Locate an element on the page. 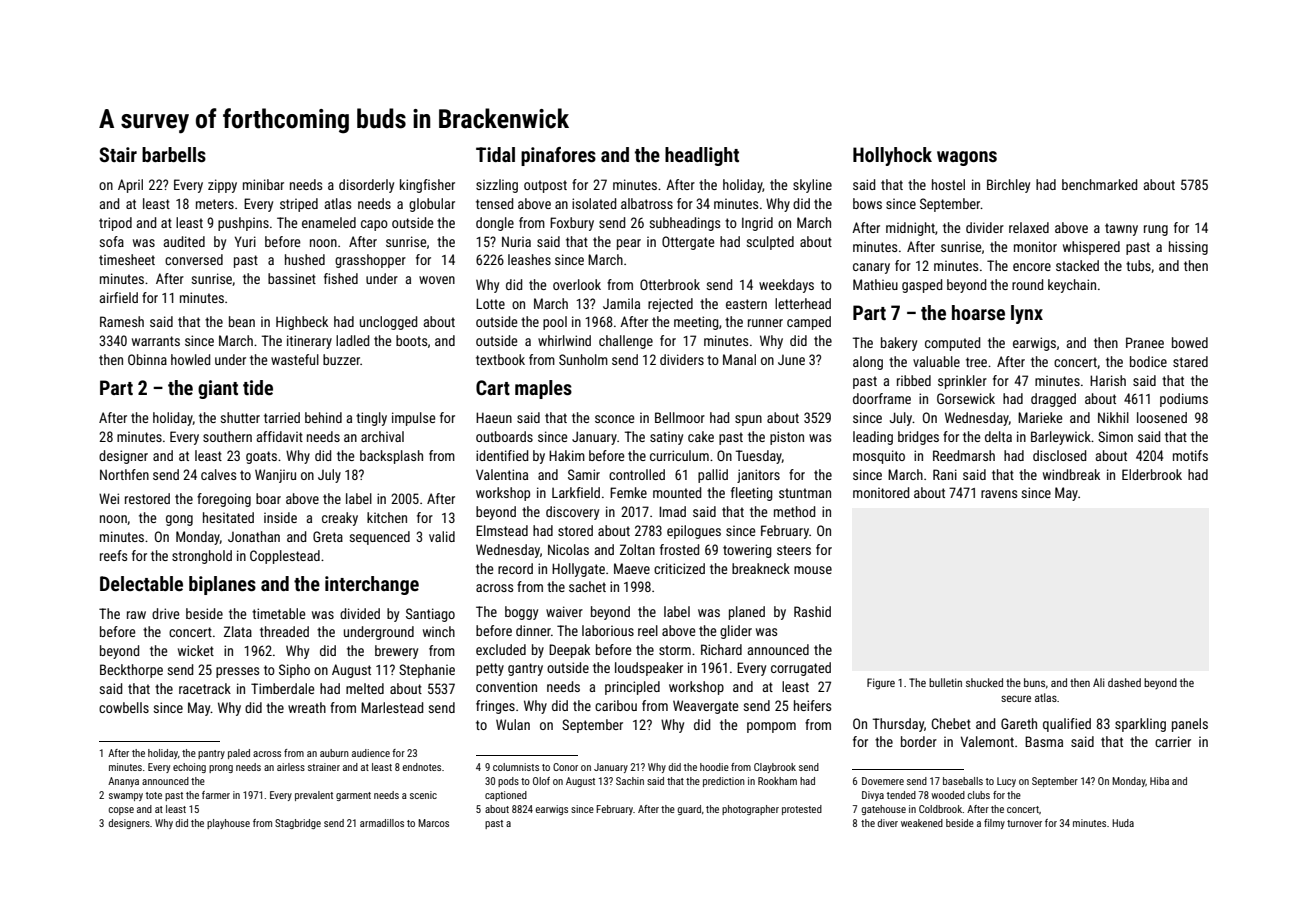 This document has height=924, width=1308. zippy is located at coordinates (222, 186).
